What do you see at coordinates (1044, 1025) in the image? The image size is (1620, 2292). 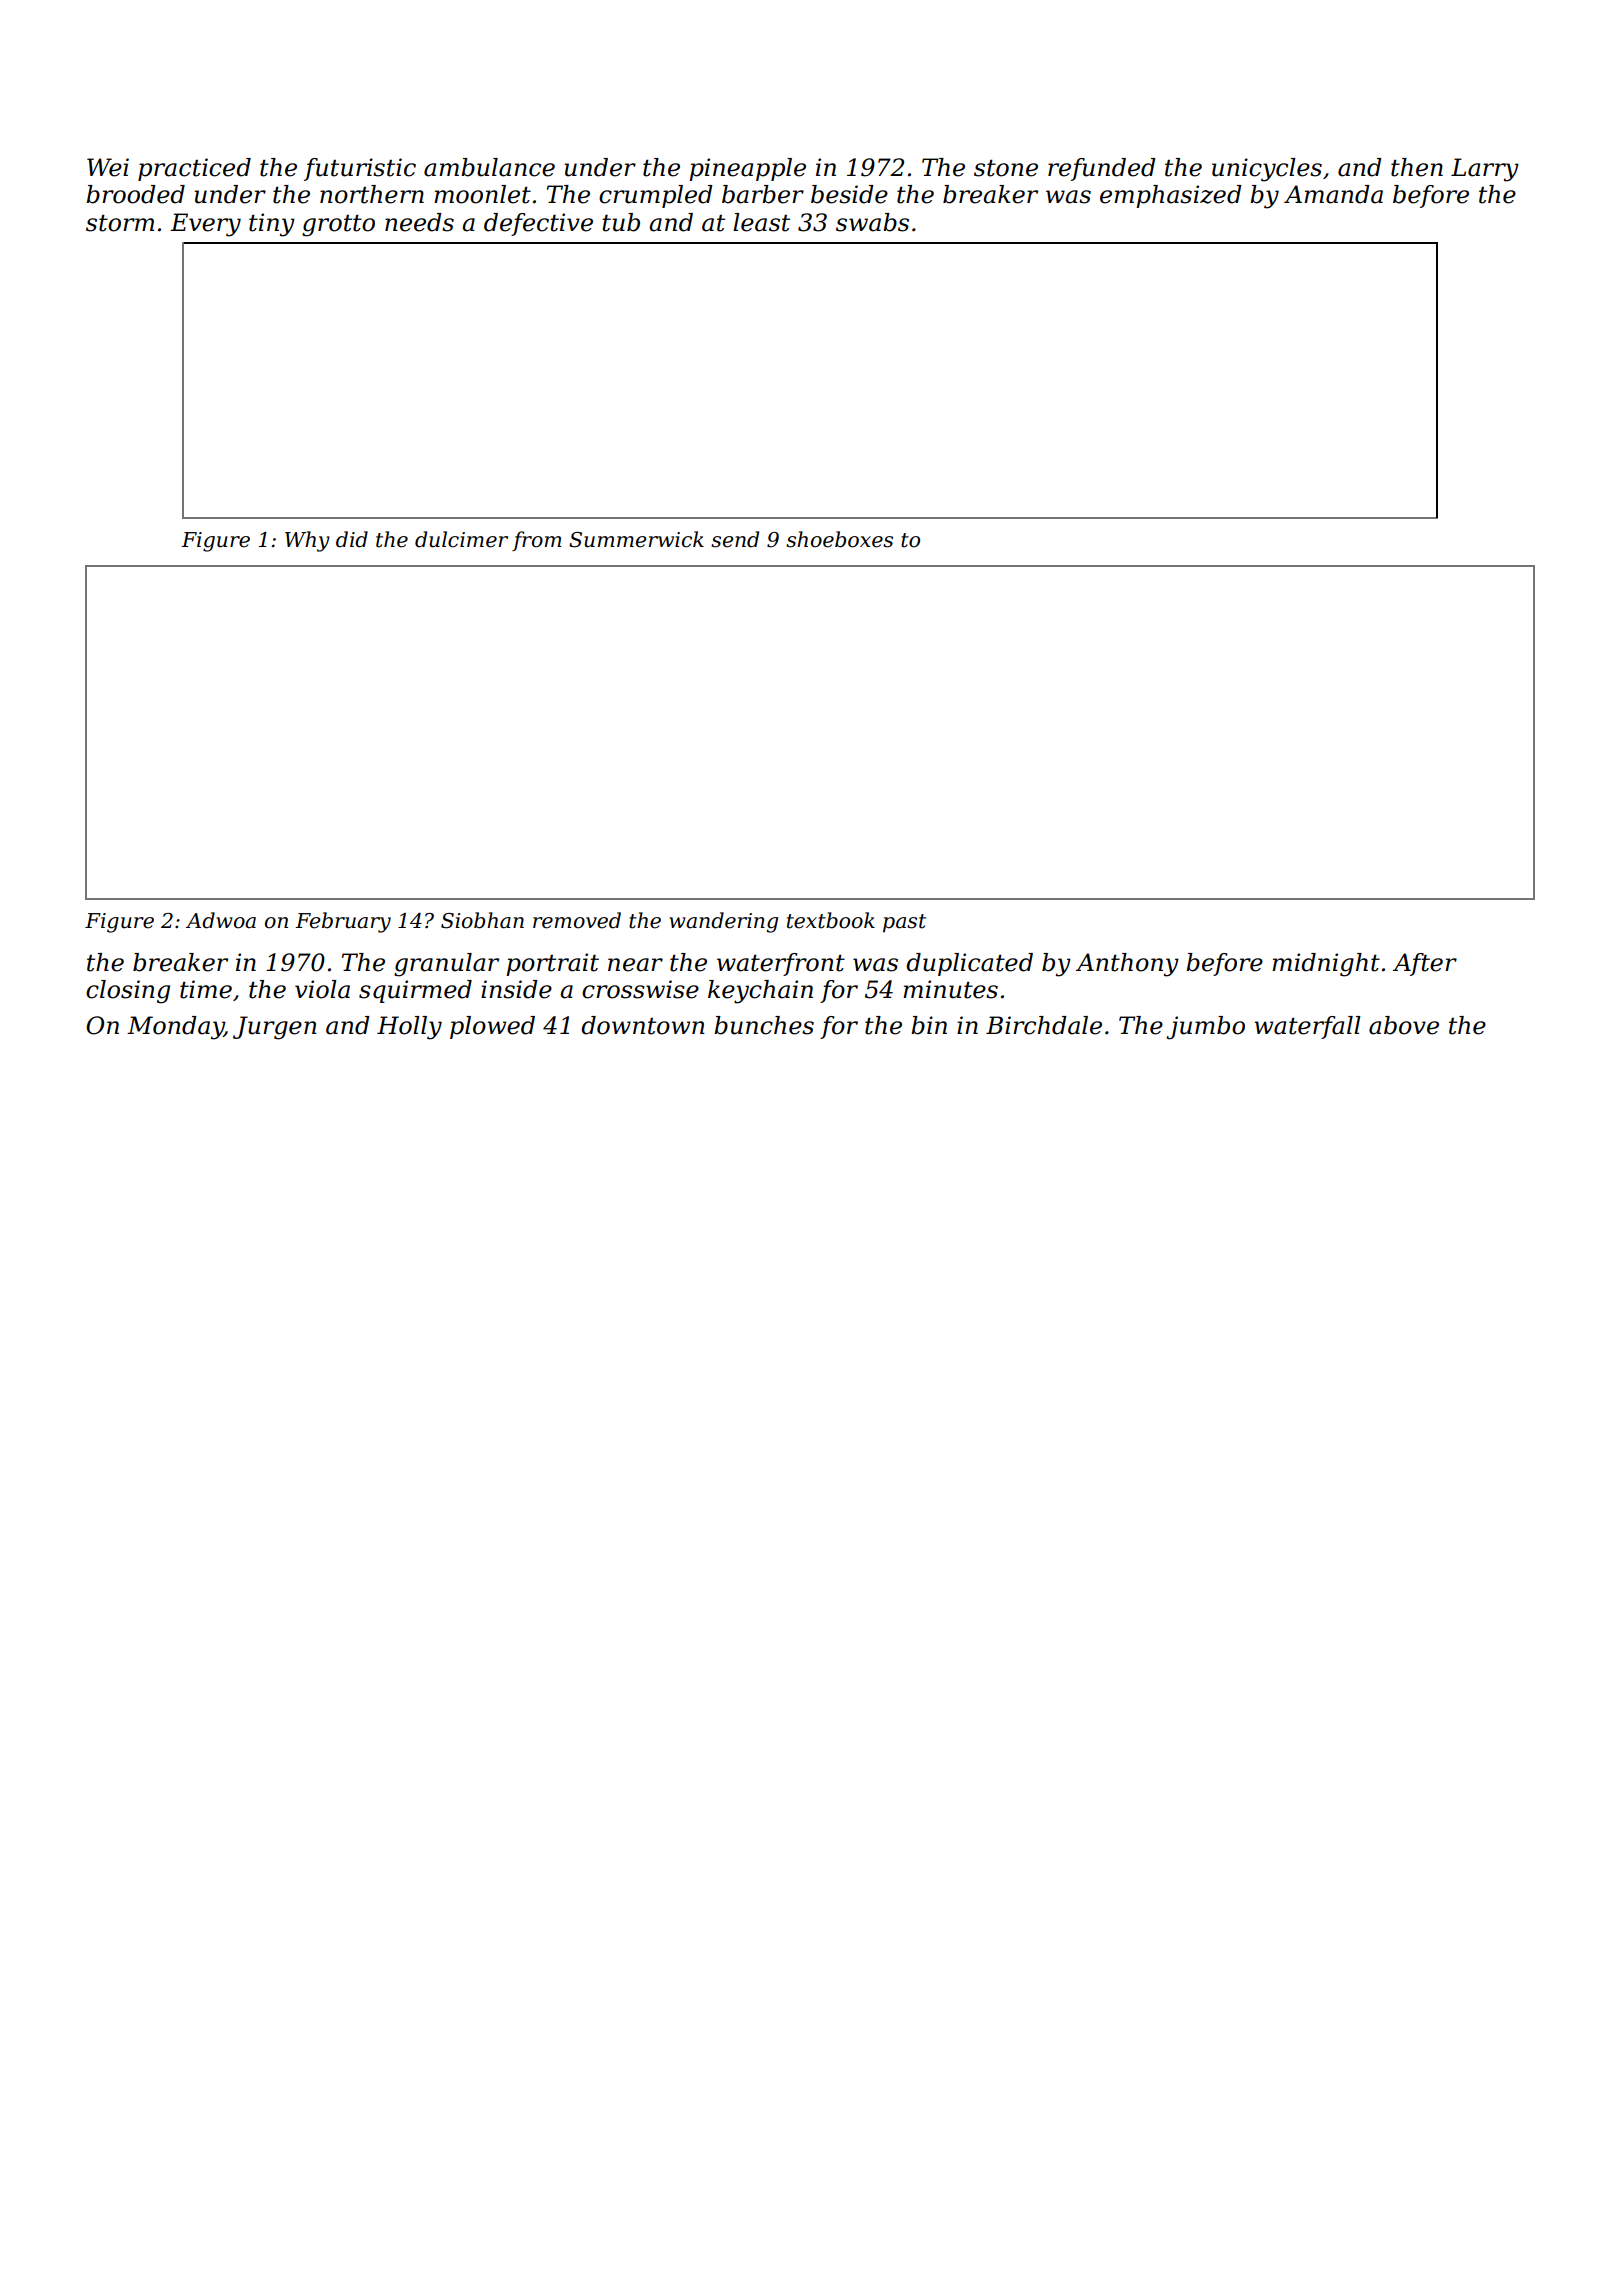 I see `Birchdale` at bounding box center [1044, 1025].
